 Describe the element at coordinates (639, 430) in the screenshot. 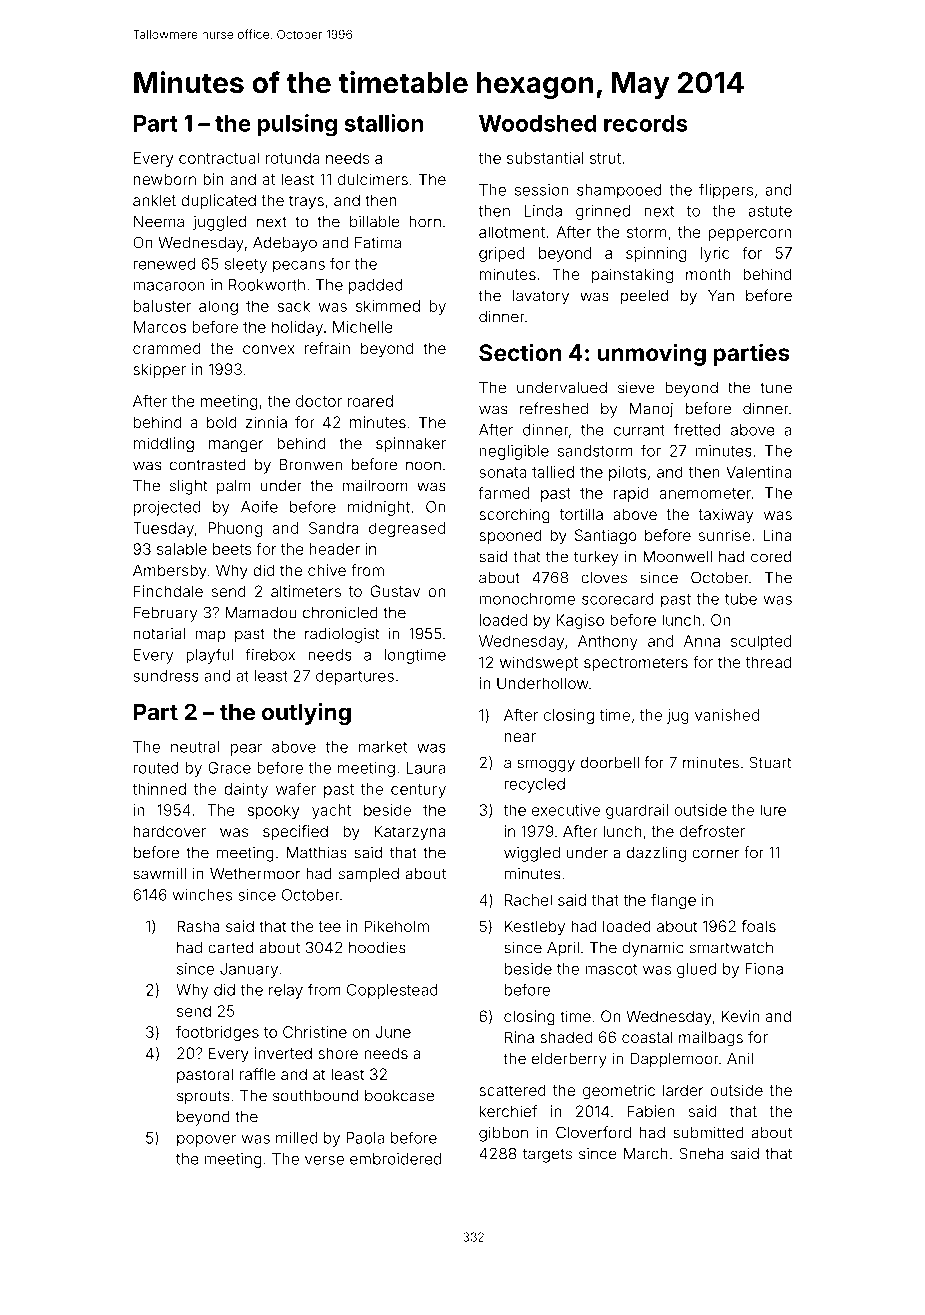

I see `currant` at that location.
